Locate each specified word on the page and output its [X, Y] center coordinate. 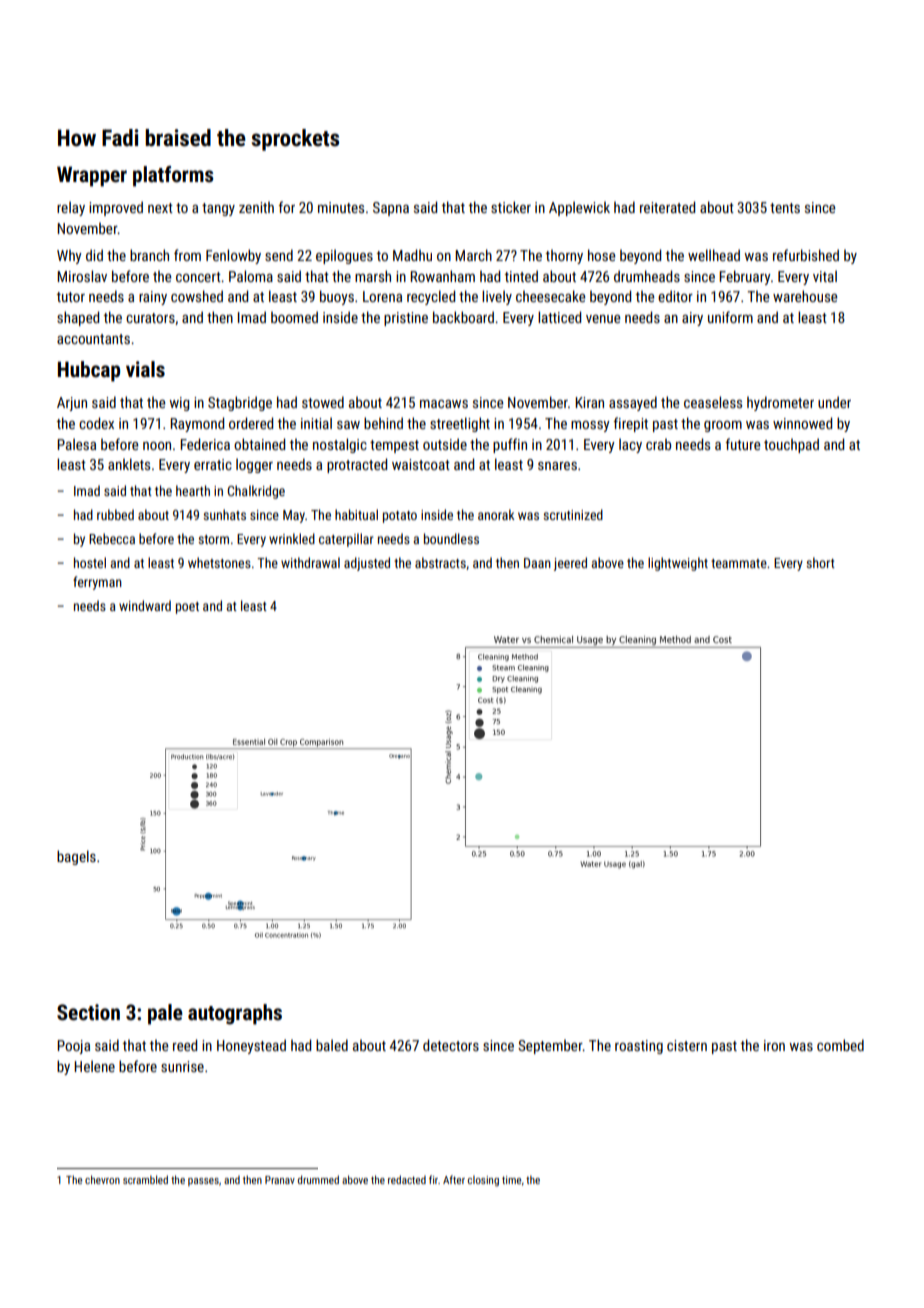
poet [187, 608]
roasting [639, 1047]
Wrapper [92, 176]
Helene [94, 1066]
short [820, 562]
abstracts [440, 562]
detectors [451, 1045]
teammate [739, 563]
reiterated [667, 207]
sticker [511, 207]
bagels [76, 857]
